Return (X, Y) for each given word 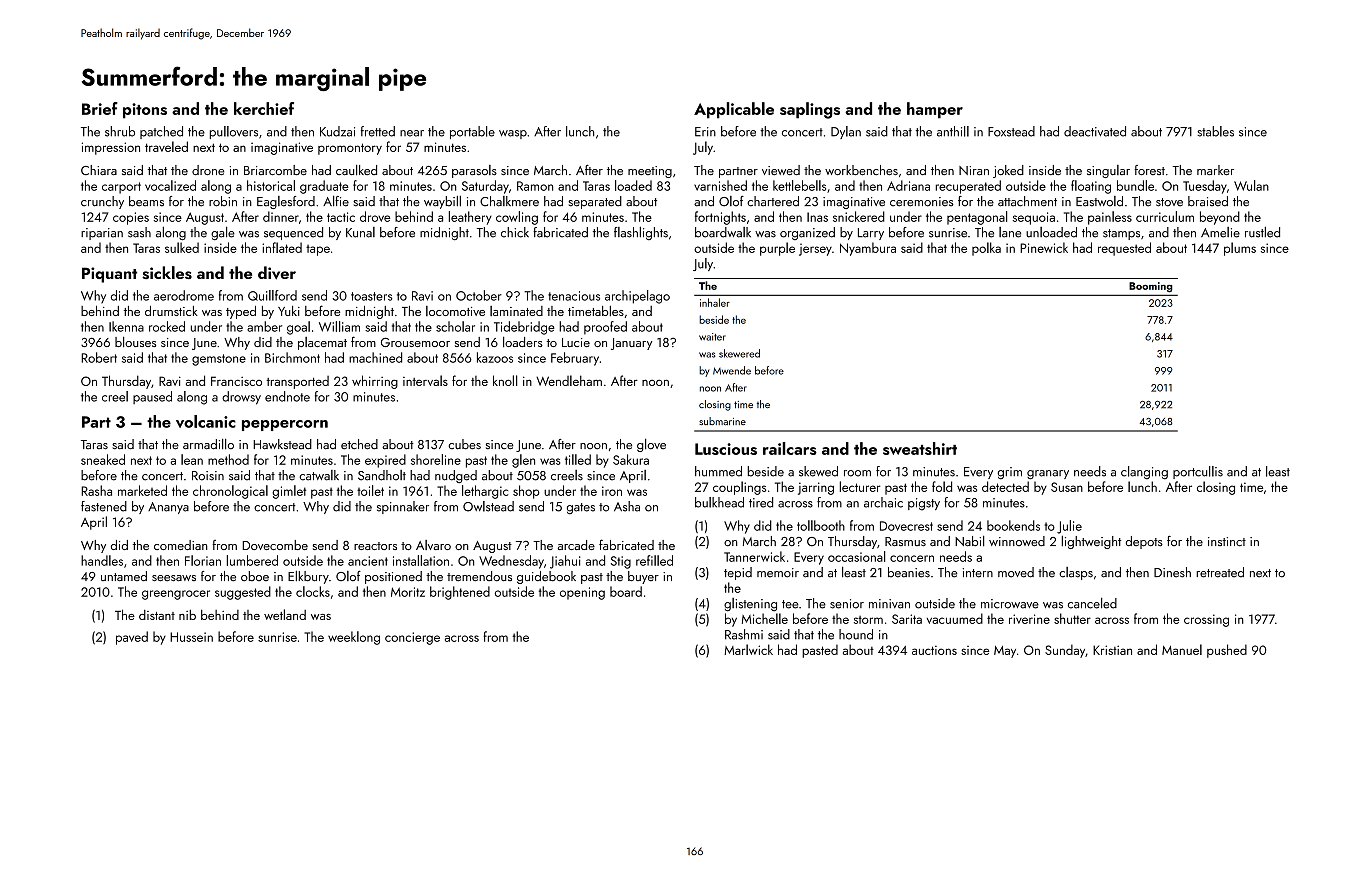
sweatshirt (920, 448)
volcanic (206, 421)
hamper (935, 110)
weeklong (354, 638)
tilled (578, 459)
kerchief (264, 108)
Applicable (734, 110)
